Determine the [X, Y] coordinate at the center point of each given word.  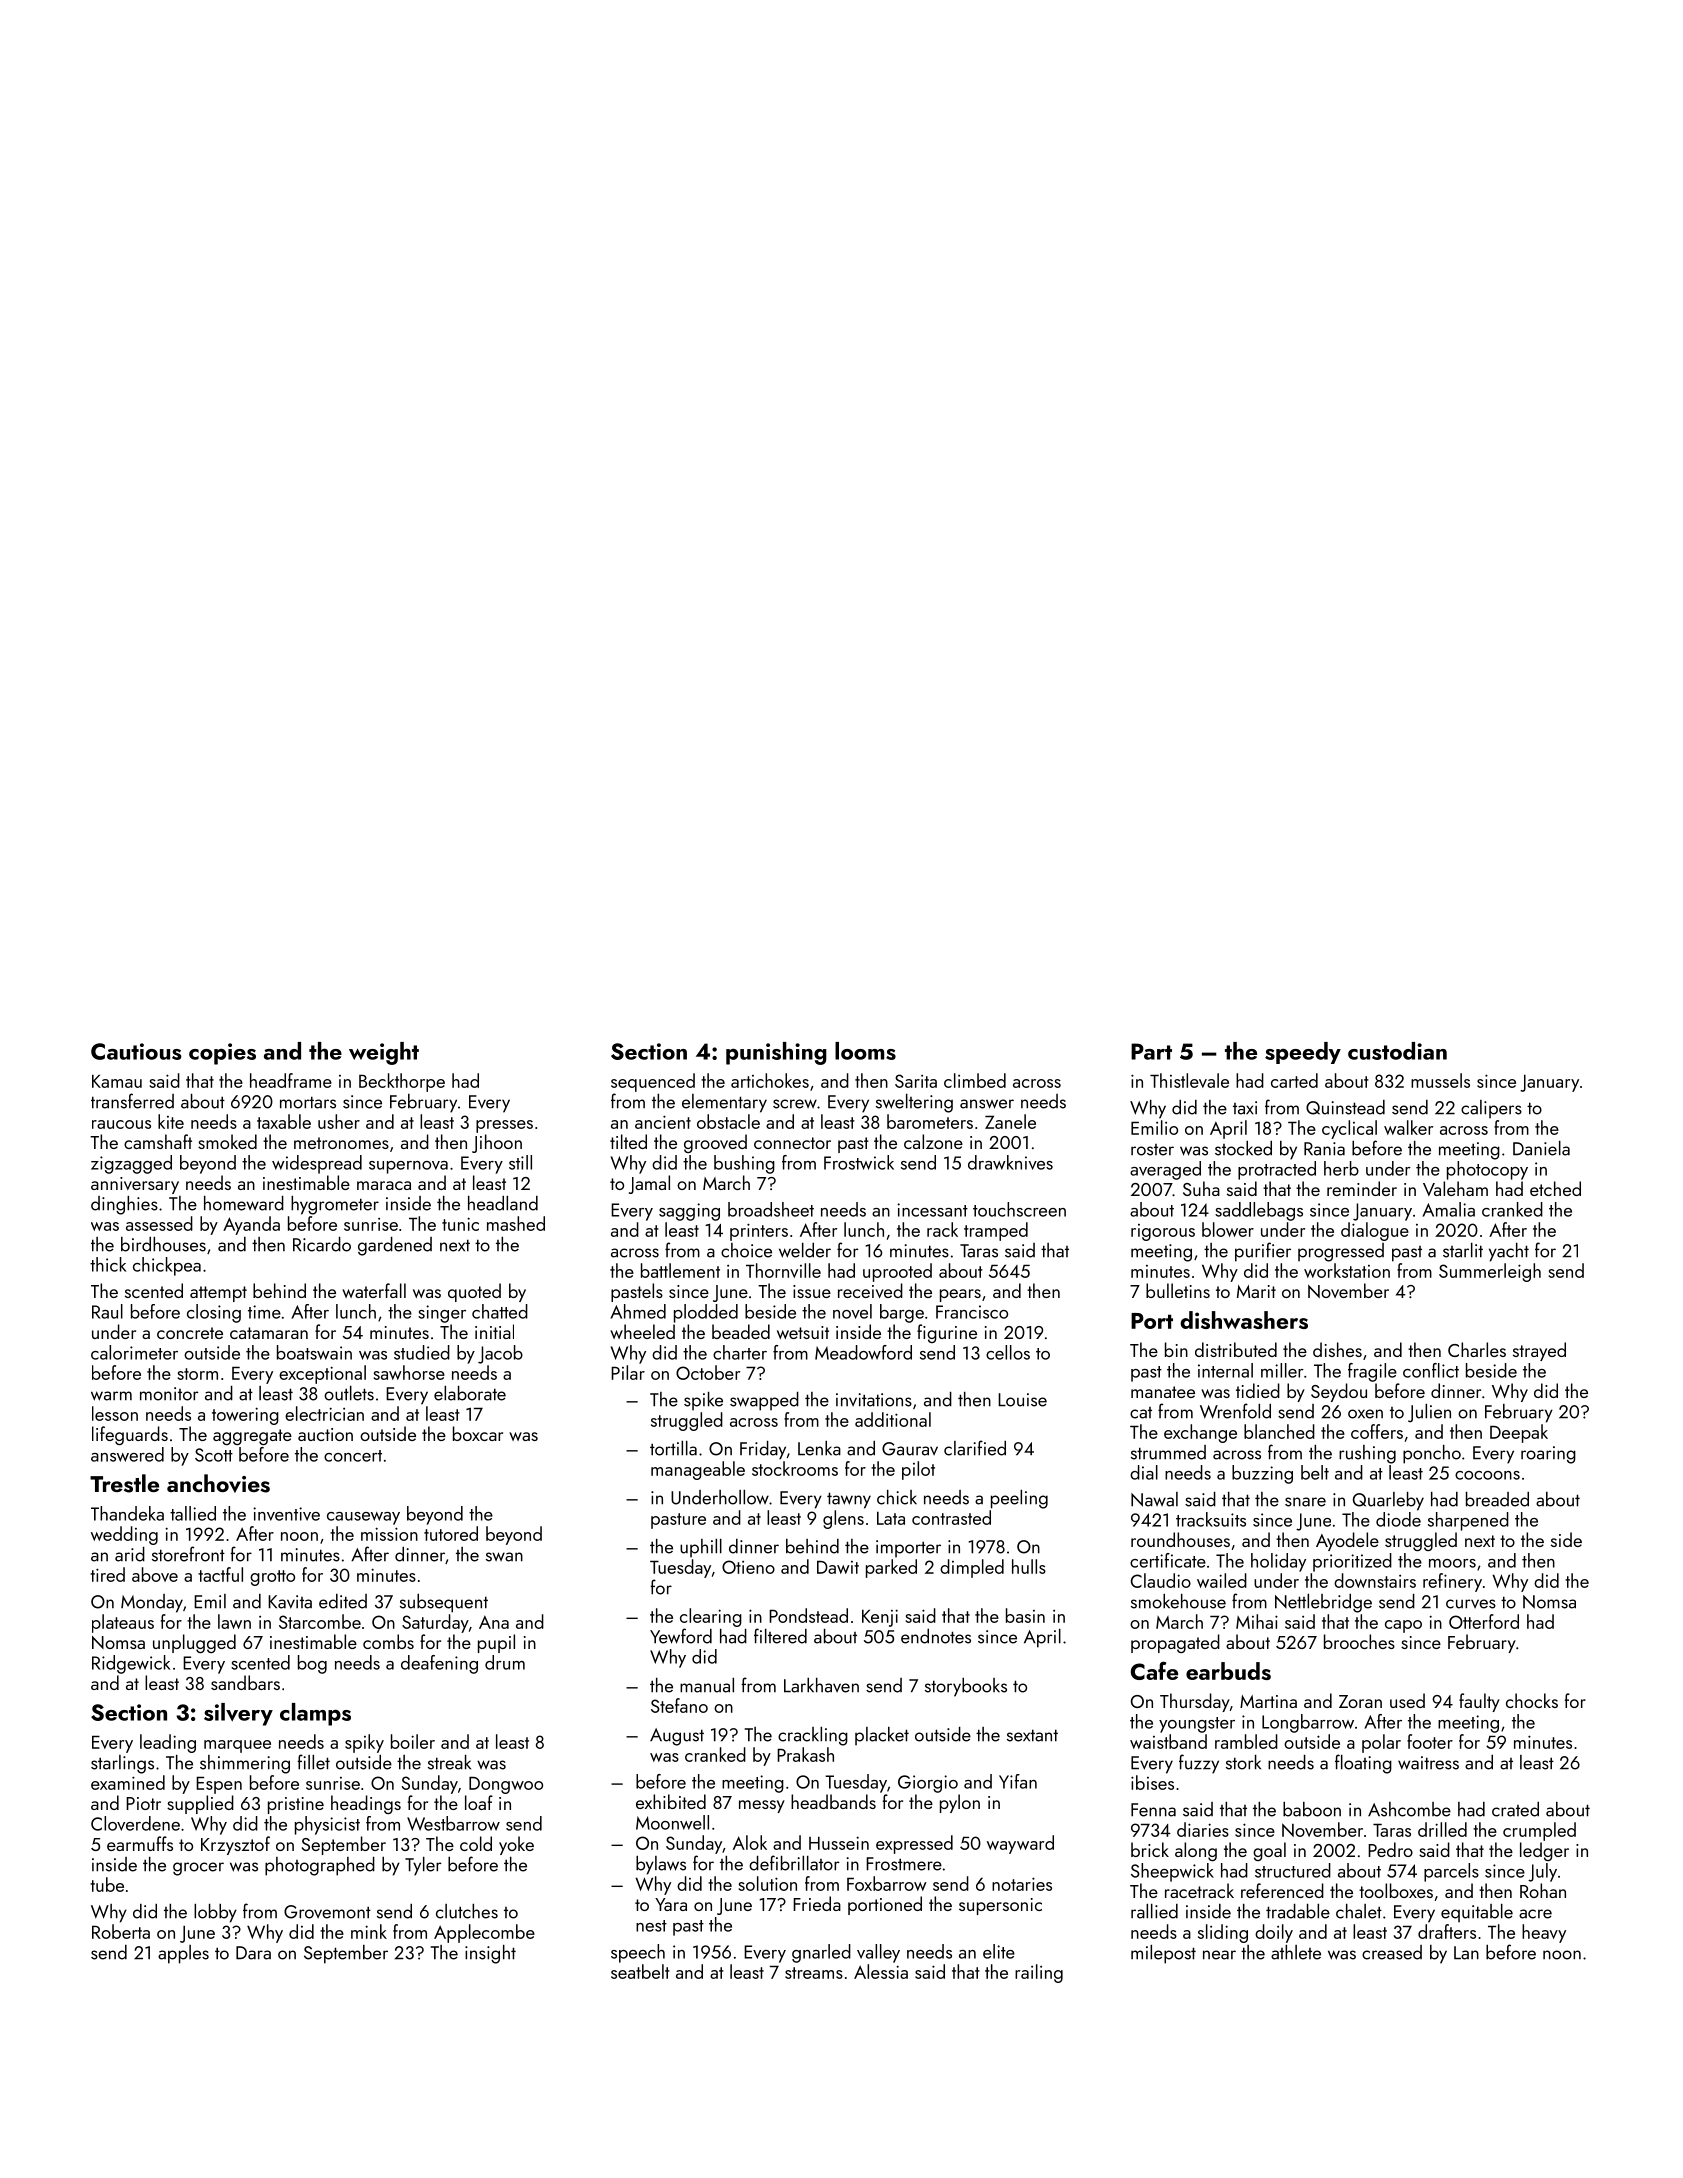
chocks [1532, 1700]
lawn [234, 1621]
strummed [1168, 1452]
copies [222, 1054]
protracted [1277, 1170]
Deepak [1519, 1433]
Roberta [121, 1931]
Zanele [1010, 1121]
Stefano [679, 1705]
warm [111, 1396]
